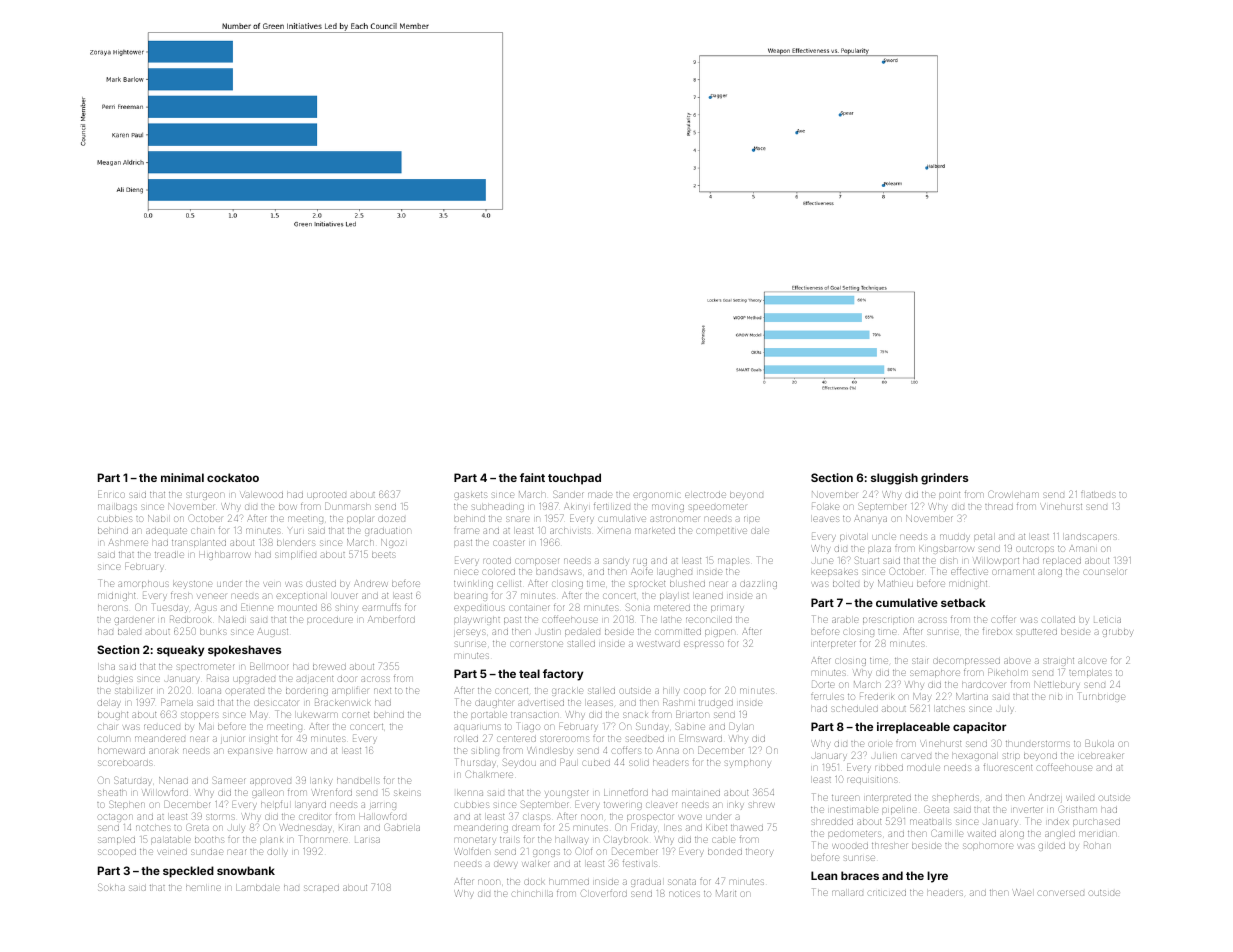  Describe the element at coordinates (111, 495) in the screenshot. I see `Enrico` at that location.
